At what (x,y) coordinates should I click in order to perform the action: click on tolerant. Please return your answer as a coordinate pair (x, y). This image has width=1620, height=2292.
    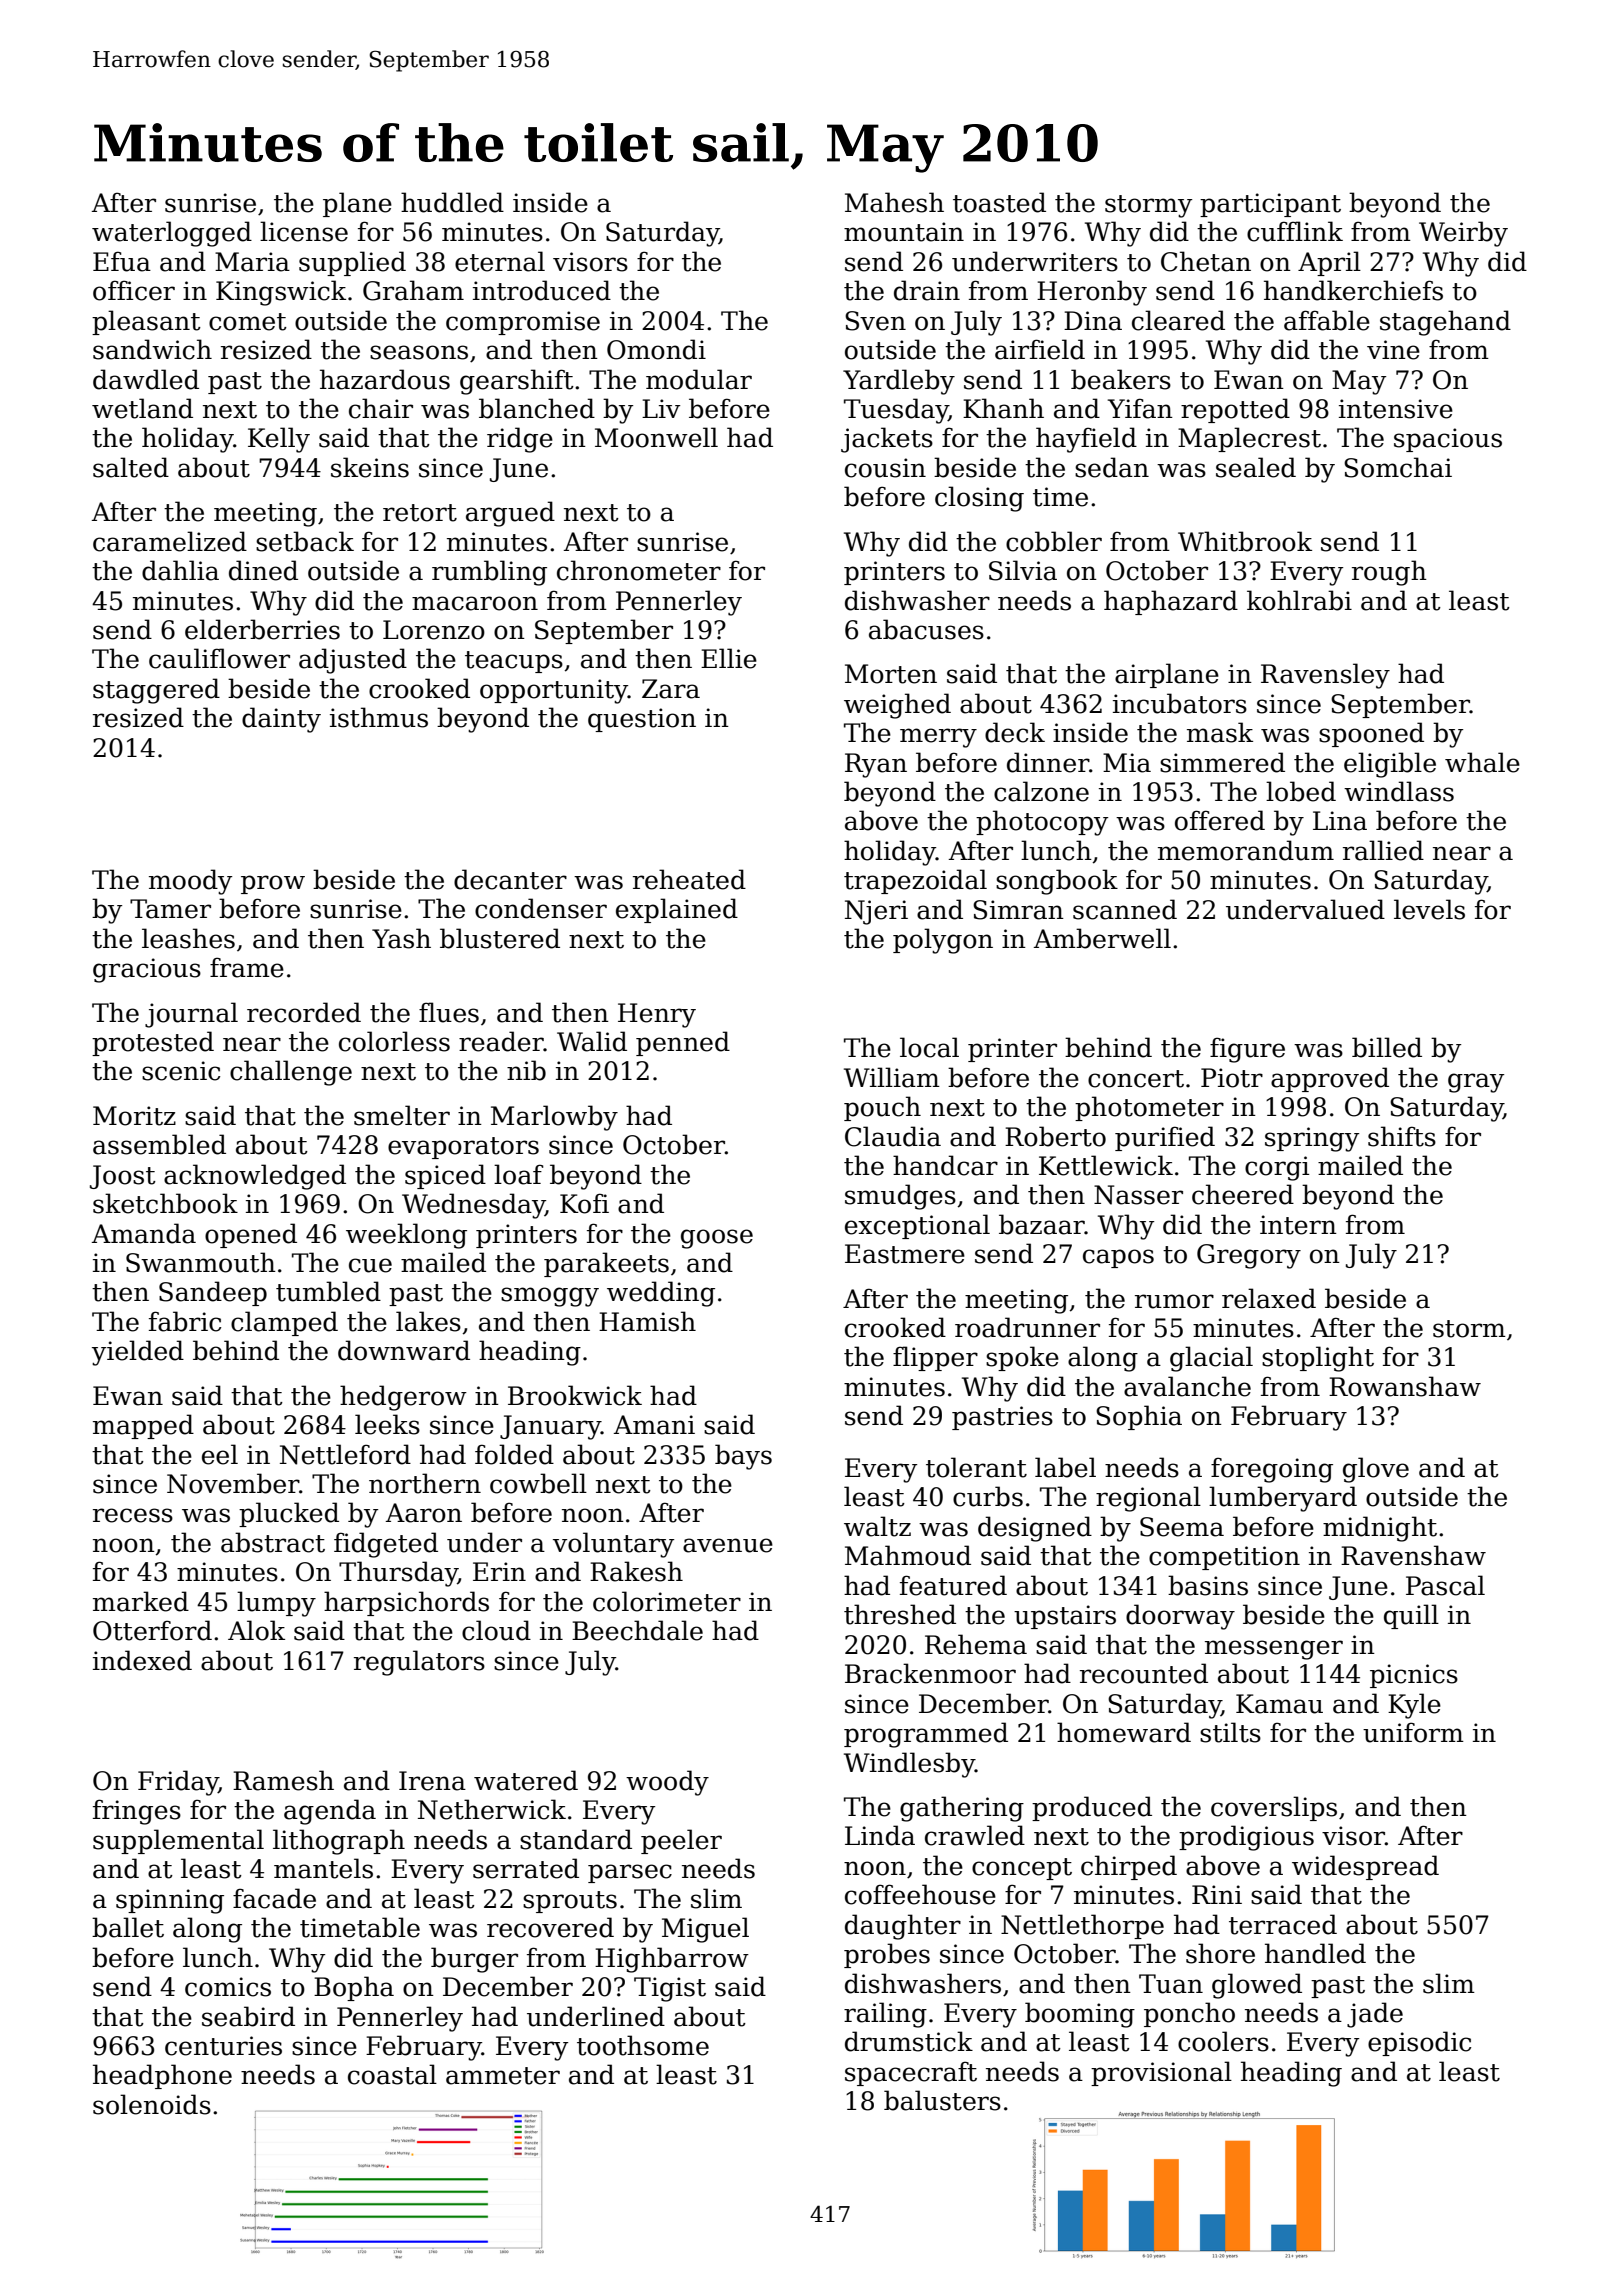
    Looking at the image, I should click on (976, 1467).
